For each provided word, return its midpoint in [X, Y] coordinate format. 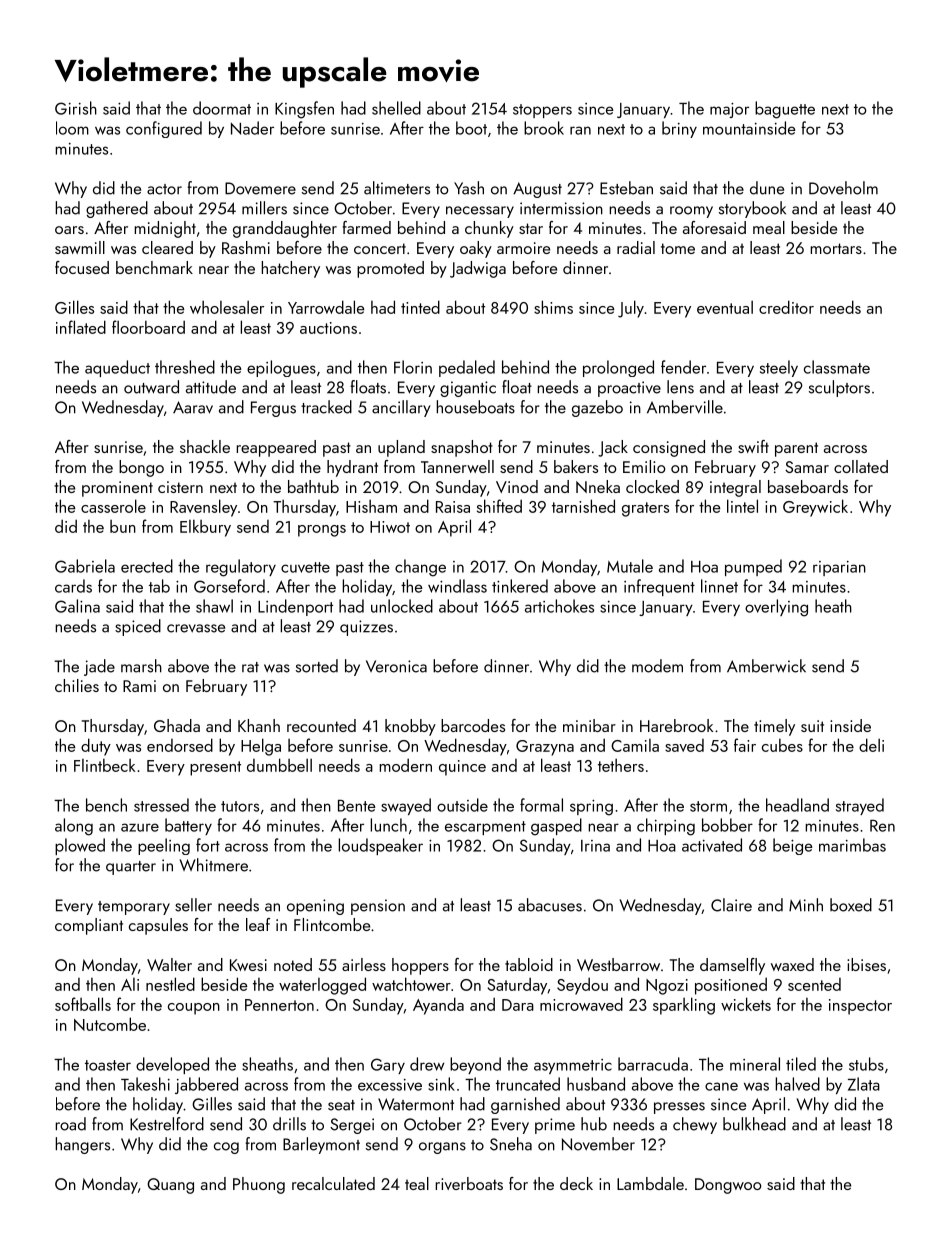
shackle [205, 446]
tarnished [583, 506]
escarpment [485, 828]
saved [684, 745]
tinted [420, 307]
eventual [725, 307]
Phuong [259, 1185]
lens [680, 387]
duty [96, 747]
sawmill [80, 247]
